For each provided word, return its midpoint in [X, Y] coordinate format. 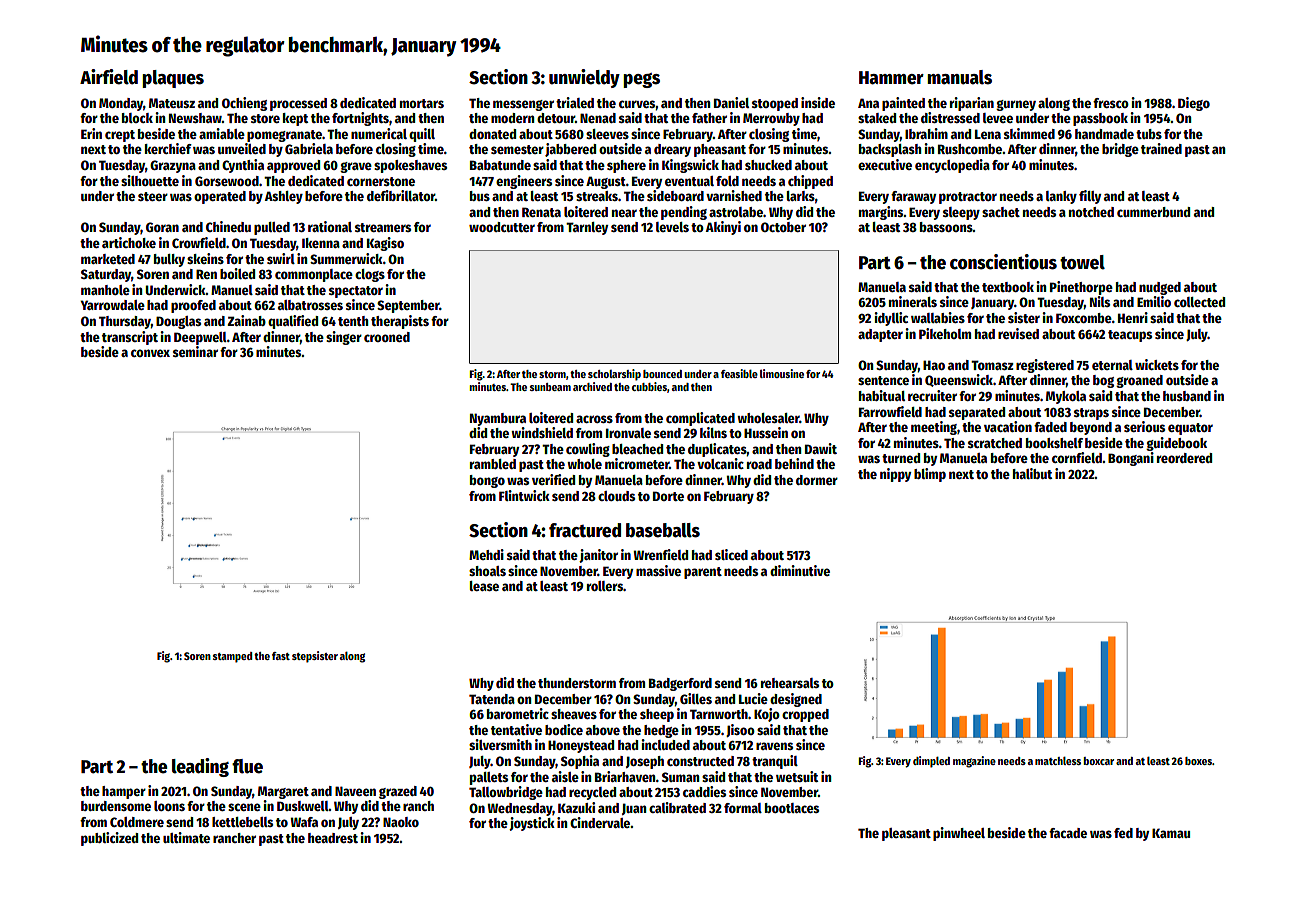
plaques [173, 79]
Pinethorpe [1081, 288]
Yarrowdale [112, 305]
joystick [532, 824]
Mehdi [486, 554]
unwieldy [584, 78]
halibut [1032, 473]
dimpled [931, 762]
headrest [333, 838]
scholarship [614, 375]
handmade [1104, 134]
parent [703, 573]
